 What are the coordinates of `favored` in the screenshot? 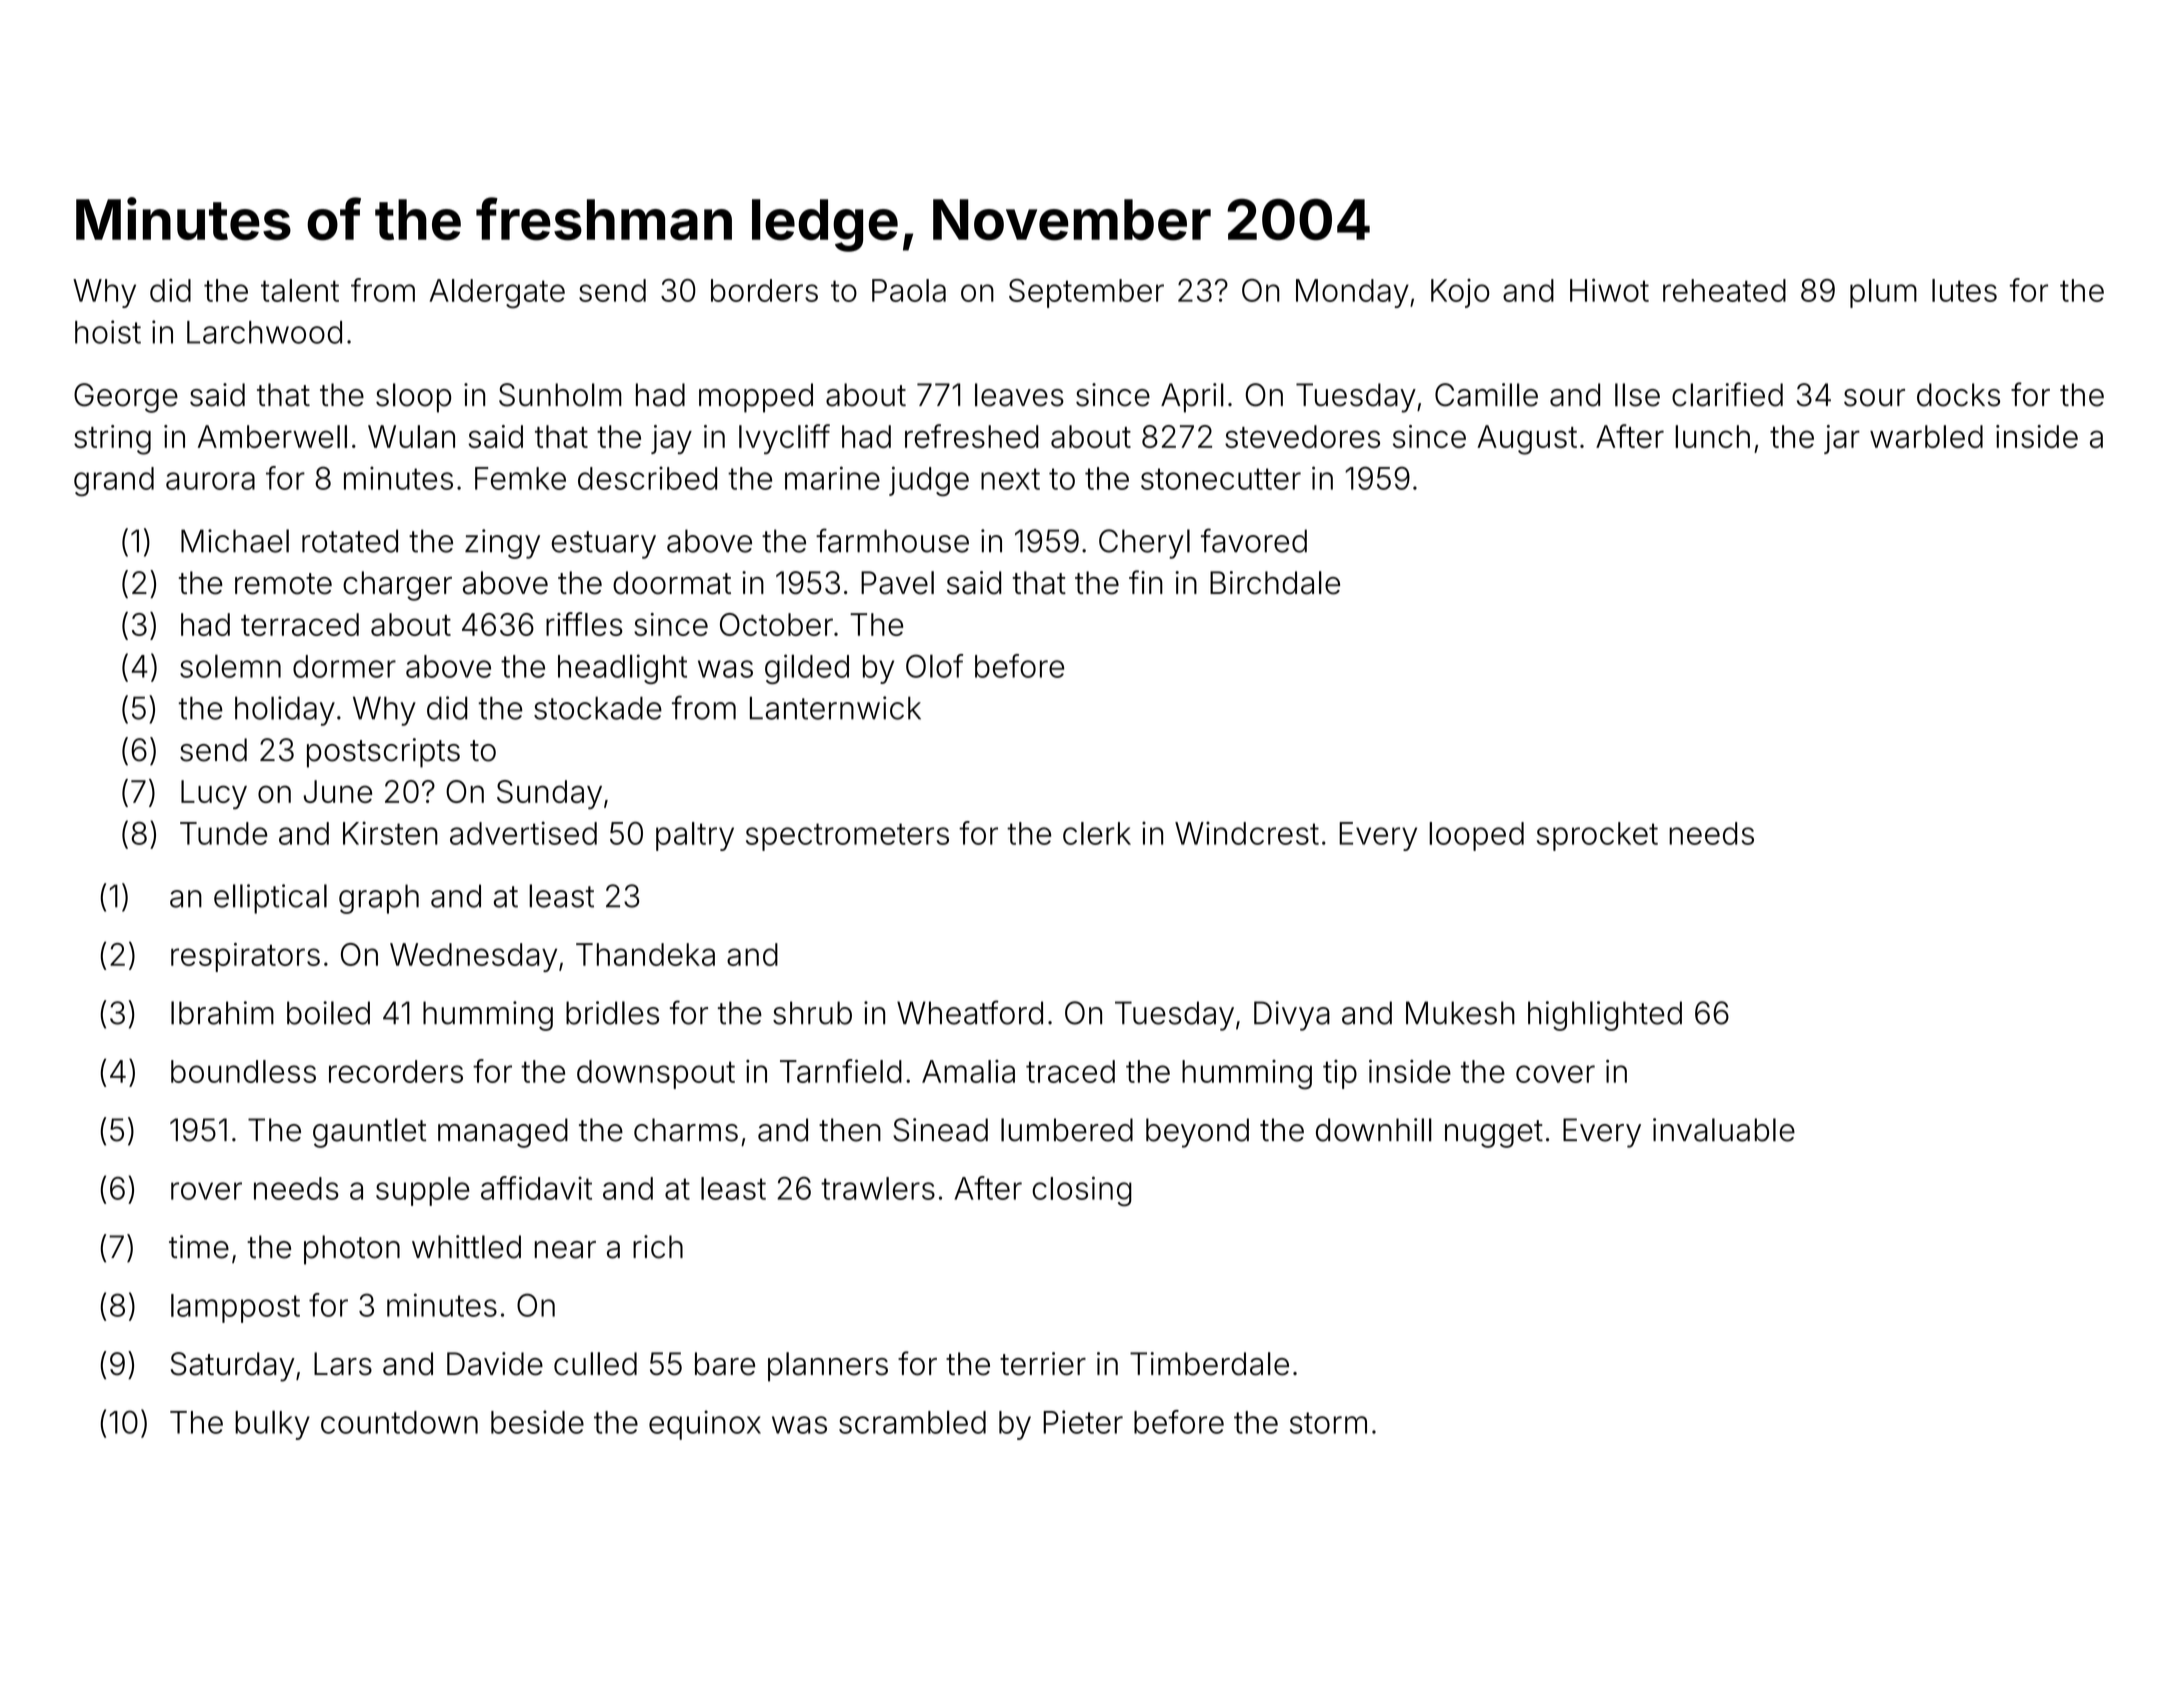 It's located at (1254, 540).
